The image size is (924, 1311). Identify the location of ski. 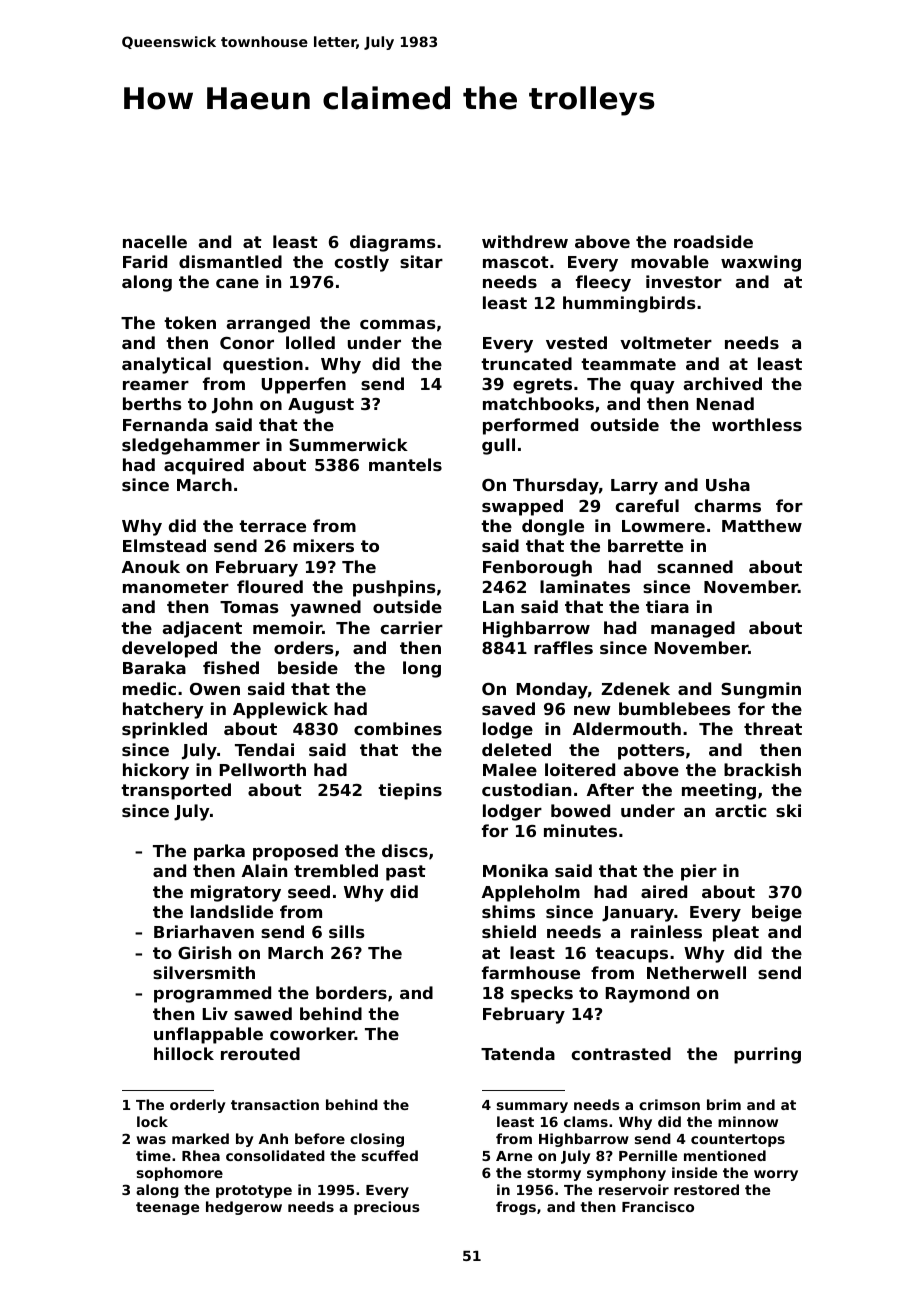
(788, 810).
